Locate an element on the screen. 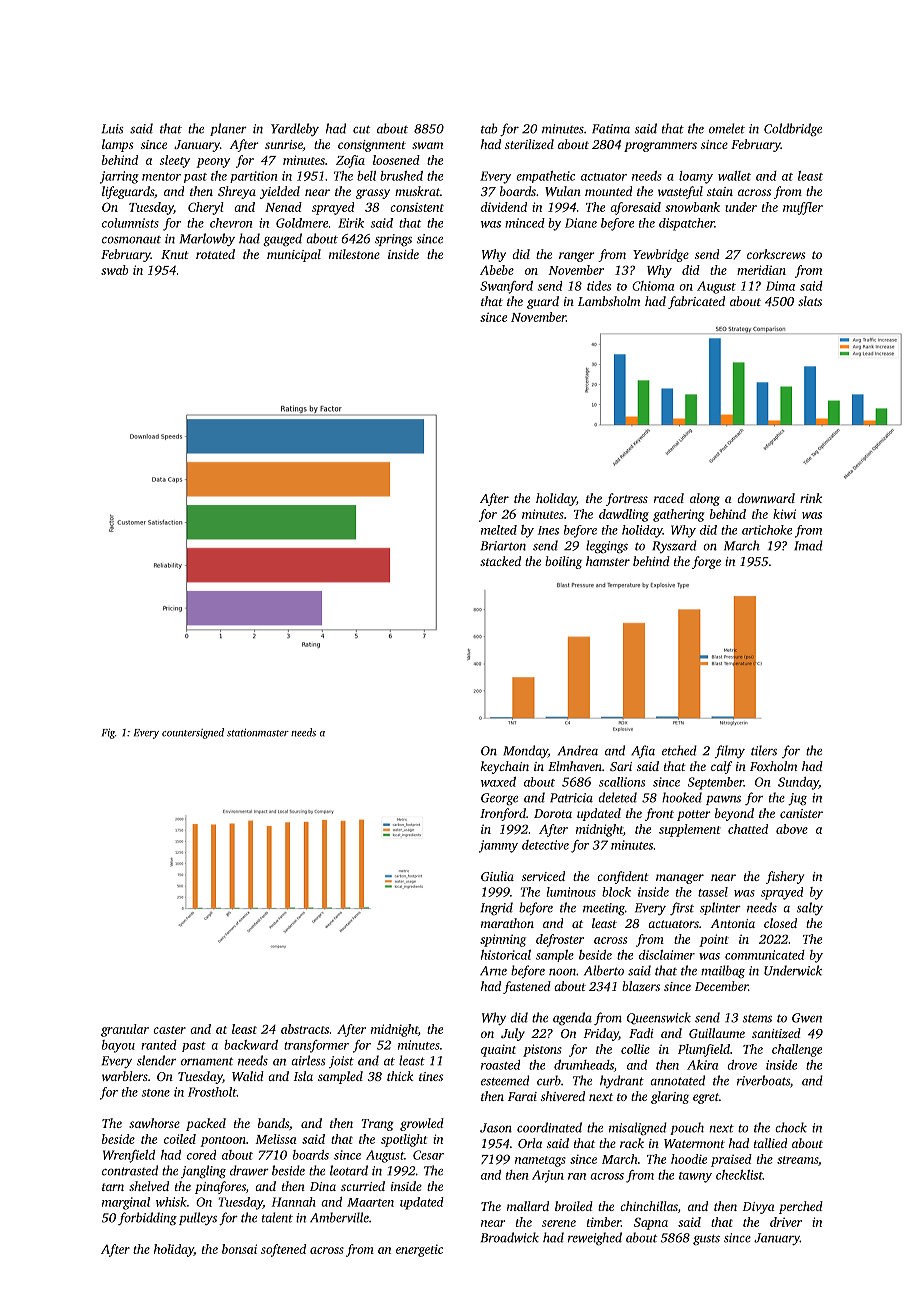  planer is located at coordinates (228, 129).
